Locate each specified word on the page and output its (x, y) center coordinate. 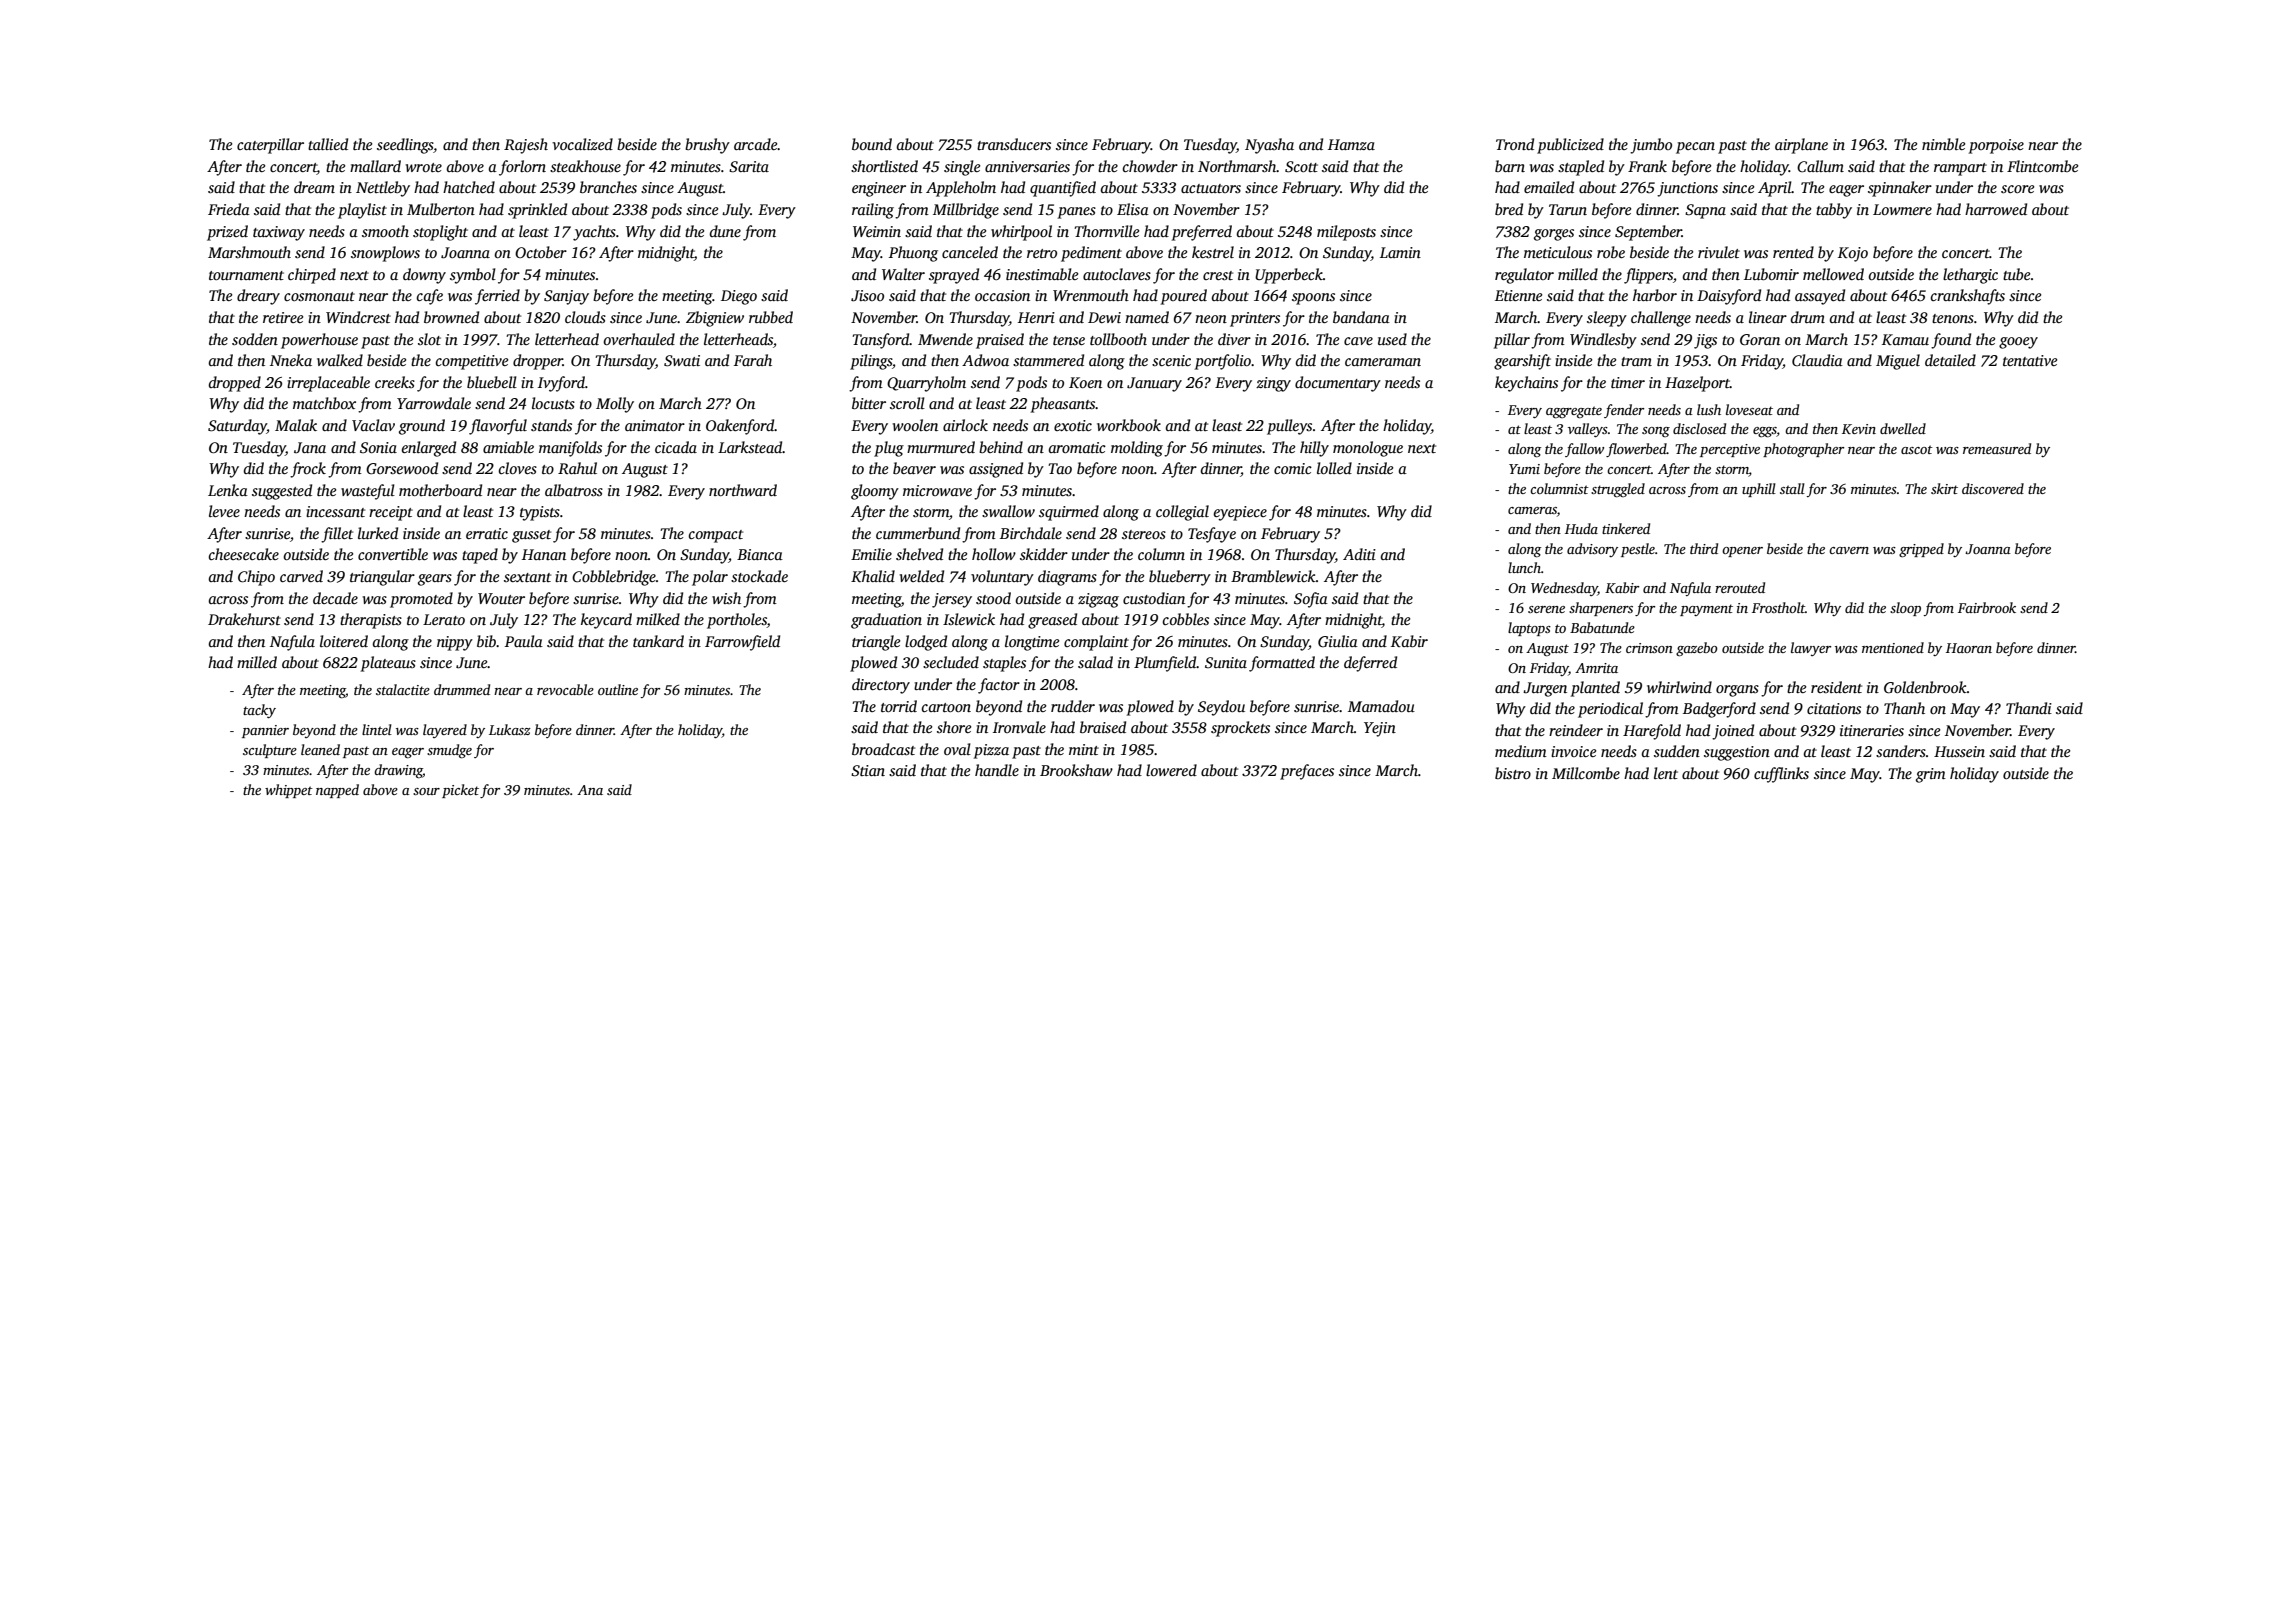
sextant (527, 577)
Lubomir (1771, 274)
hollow (994, 554)
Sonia (378, 447)
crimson (1649, 648)
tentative (2030, 360)
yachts (594, 233)
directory (881, 686)
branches (608, 187)
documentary (1338, 384)
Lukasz (510, 729)
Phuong (913, 254)
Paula (524, 641)
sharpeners (1601, 609)
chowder (1150, 166)
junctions (1687, 189)
